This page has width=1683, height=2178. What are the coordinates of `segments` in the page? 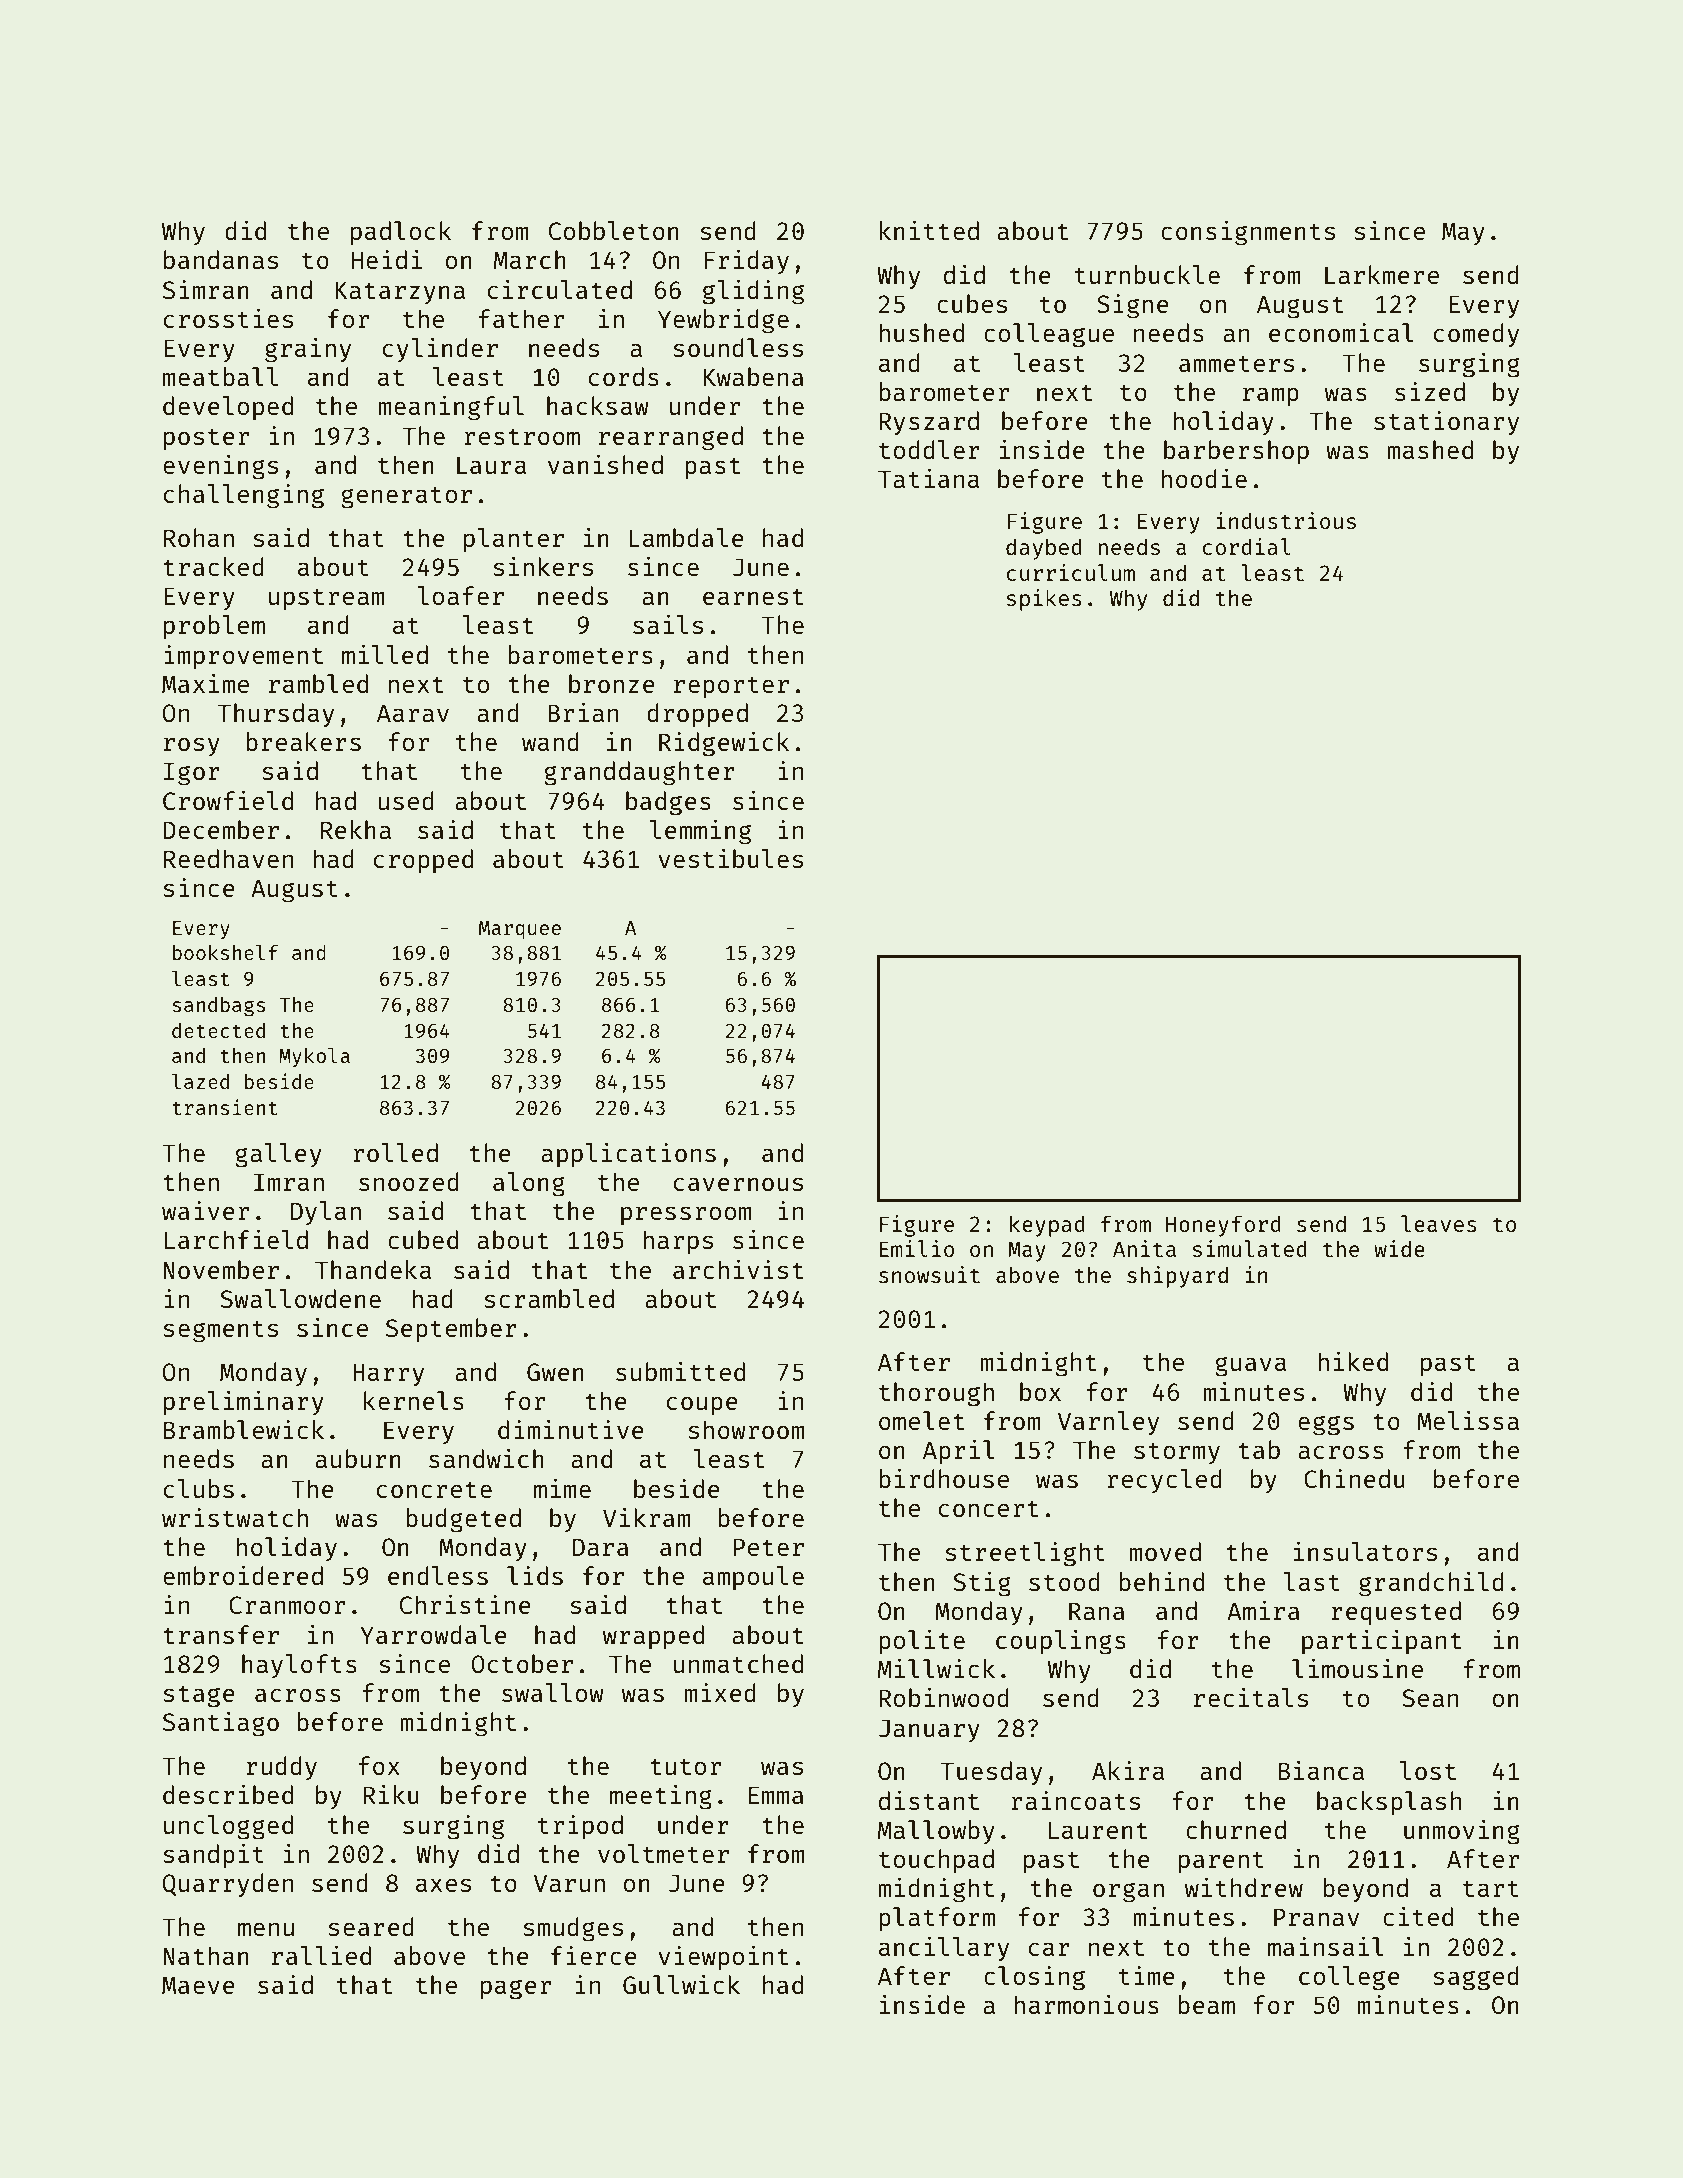 It's located at (220, 1331).
